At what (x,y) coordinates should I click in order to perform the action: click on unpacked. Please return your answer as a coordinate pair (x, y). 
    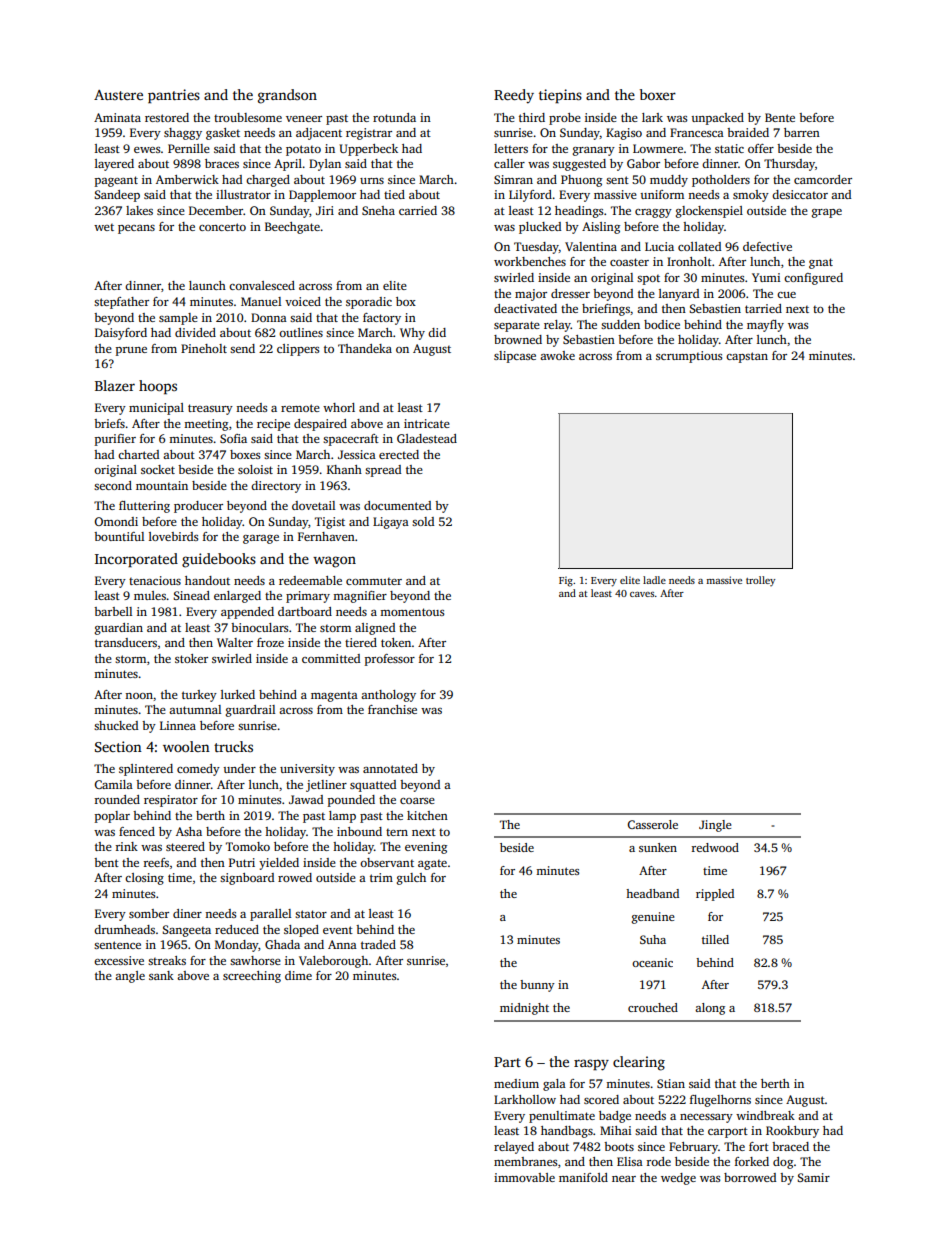
    Looking at the image, I should click on (717, 119).
